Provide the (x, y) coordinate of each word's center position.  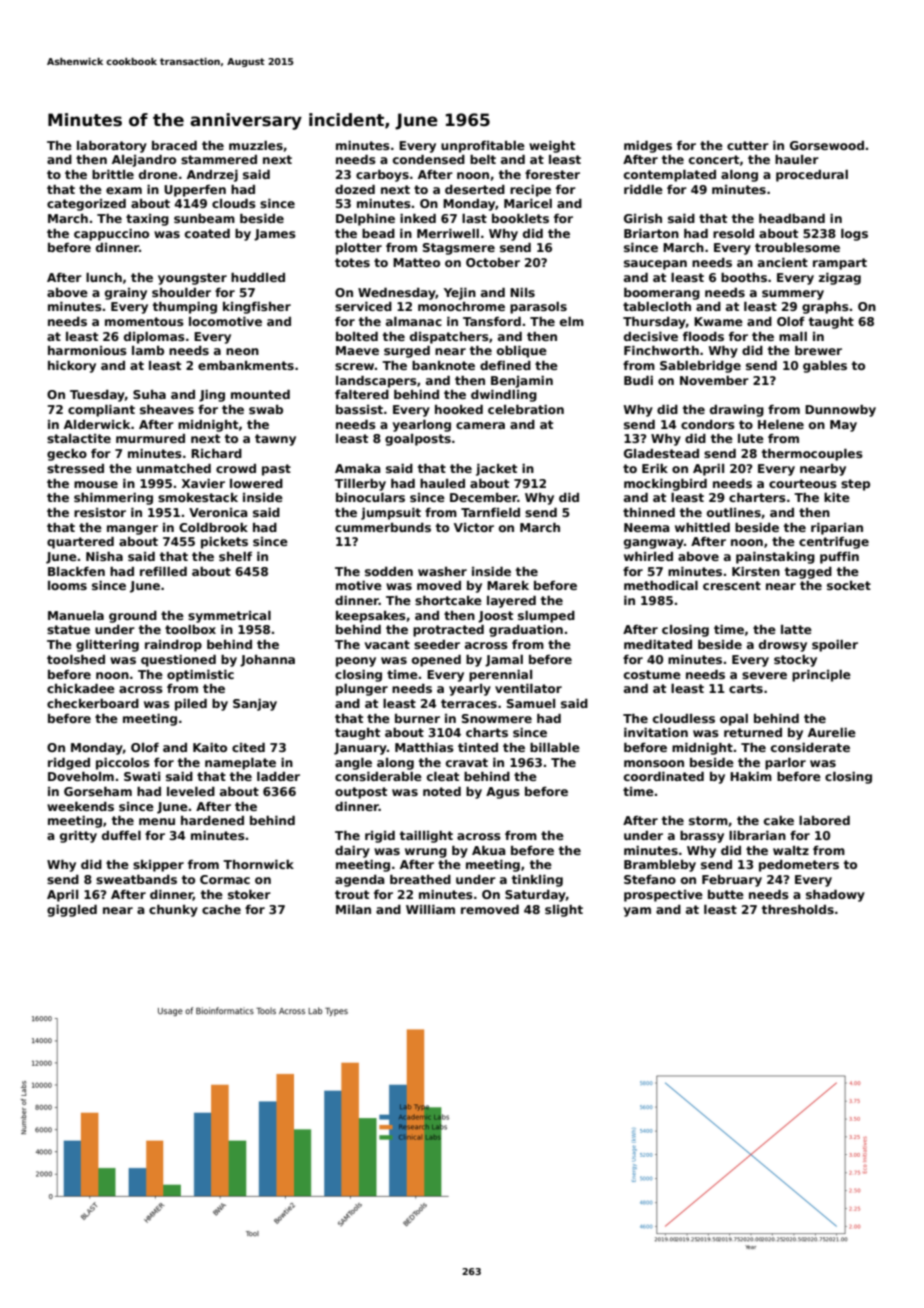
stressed (75, 468)
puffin (839, 558)
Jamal (504, 661)
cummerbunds (383, 527)
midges (648, 147)
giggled (72, 911)
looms (67, 585)
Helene (781, 424)
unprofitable (483, 147)
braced (174, 145)
